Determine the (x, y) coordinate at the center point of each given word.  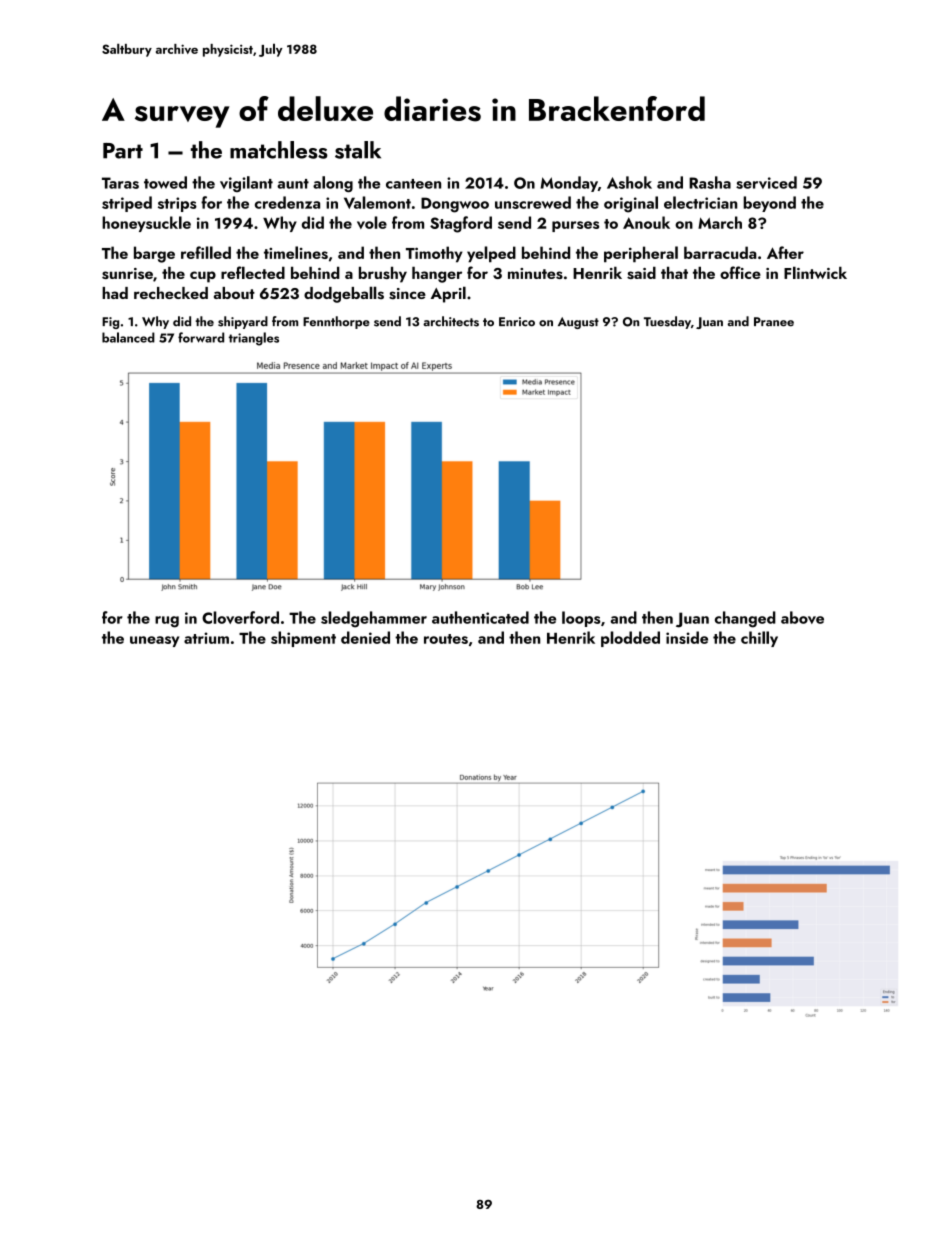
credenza (287, 202)
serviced (766, 182)
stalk (358, 150)
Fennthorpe (336, 322)
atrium (206, 638)
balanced (128, 337)
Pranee (774, 322)
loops (581, 619)
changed (745, 619)
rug (167, 622)
